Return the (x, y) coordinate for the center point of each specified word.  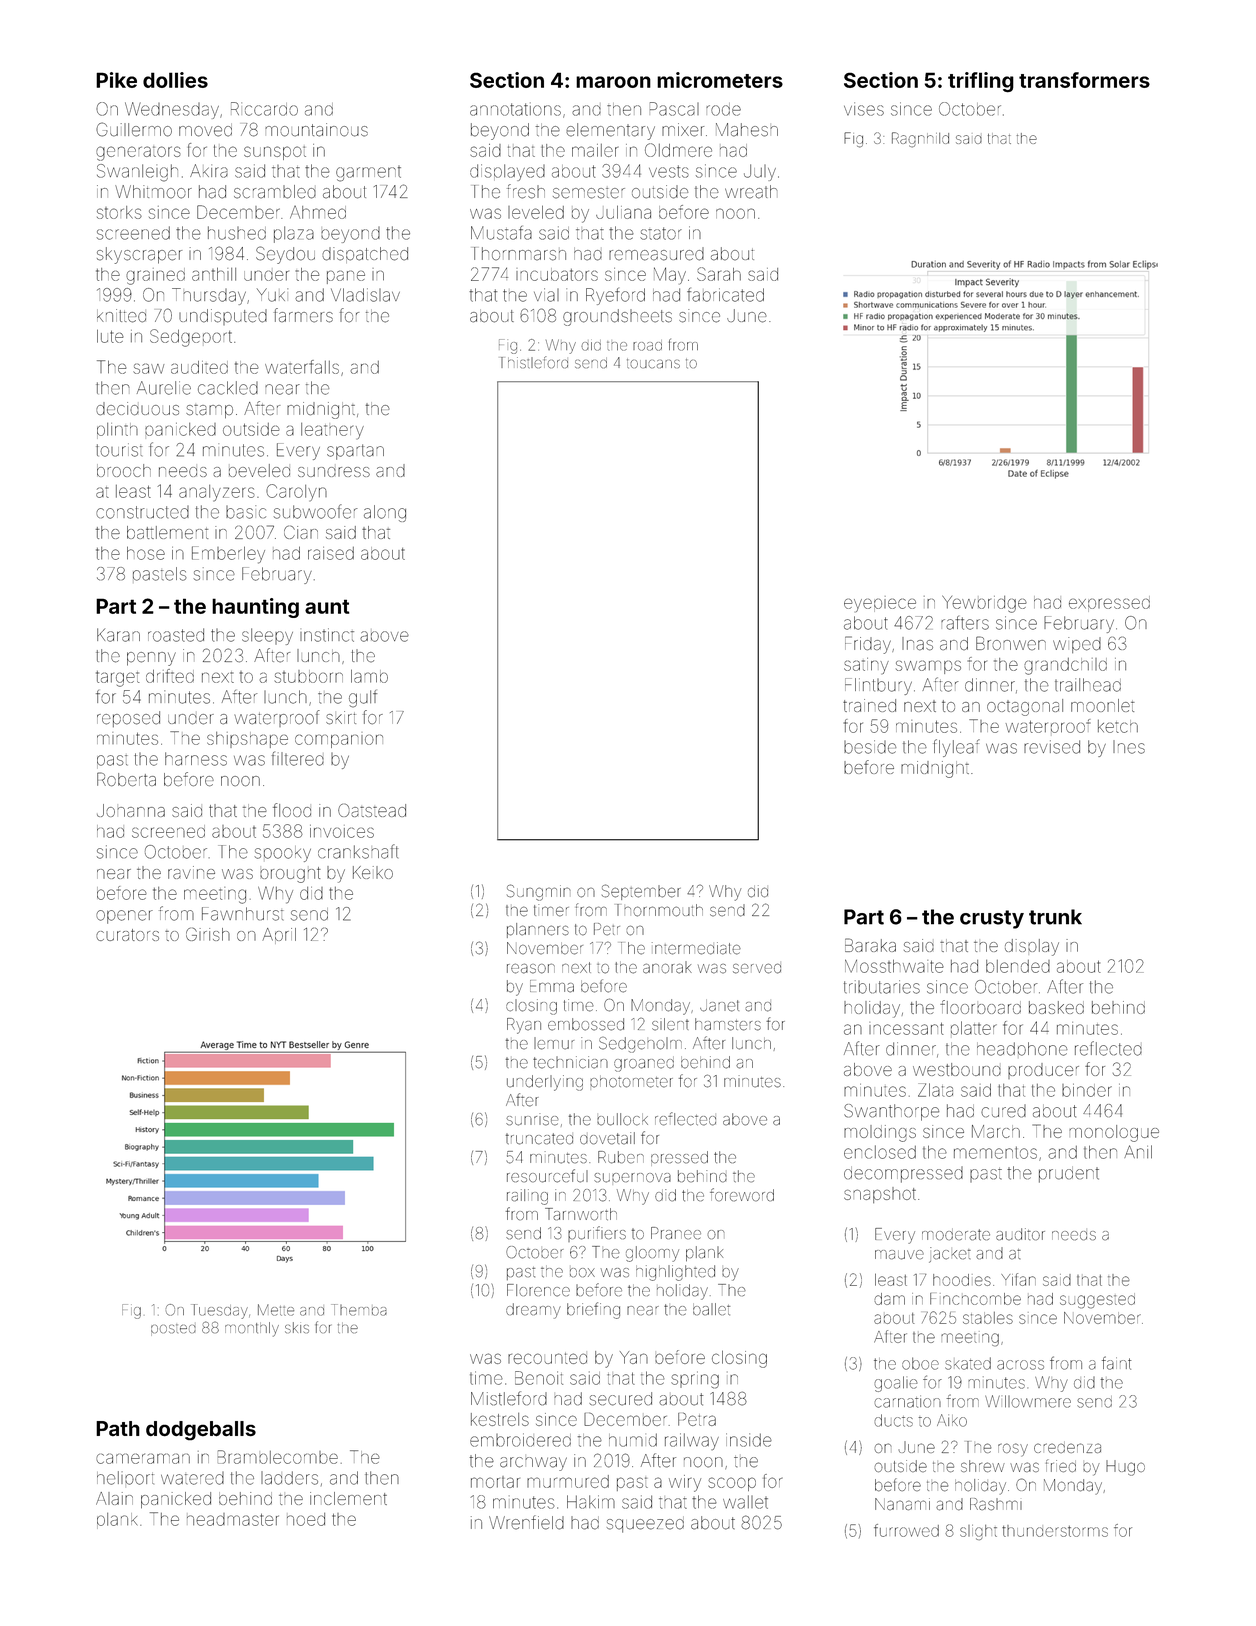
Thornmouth (660, 910)
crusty (992, 919)
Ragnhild (920, 140)
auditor (1020, 1234)
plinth (117, 431)
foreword (742, 1195)
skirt (341, 718)
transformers (1084, 80)
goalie (896, 1384)
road (647, 345)
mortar (495, 1482)
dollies (175, 80)
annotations (515, 109)
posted (173, 1330)
